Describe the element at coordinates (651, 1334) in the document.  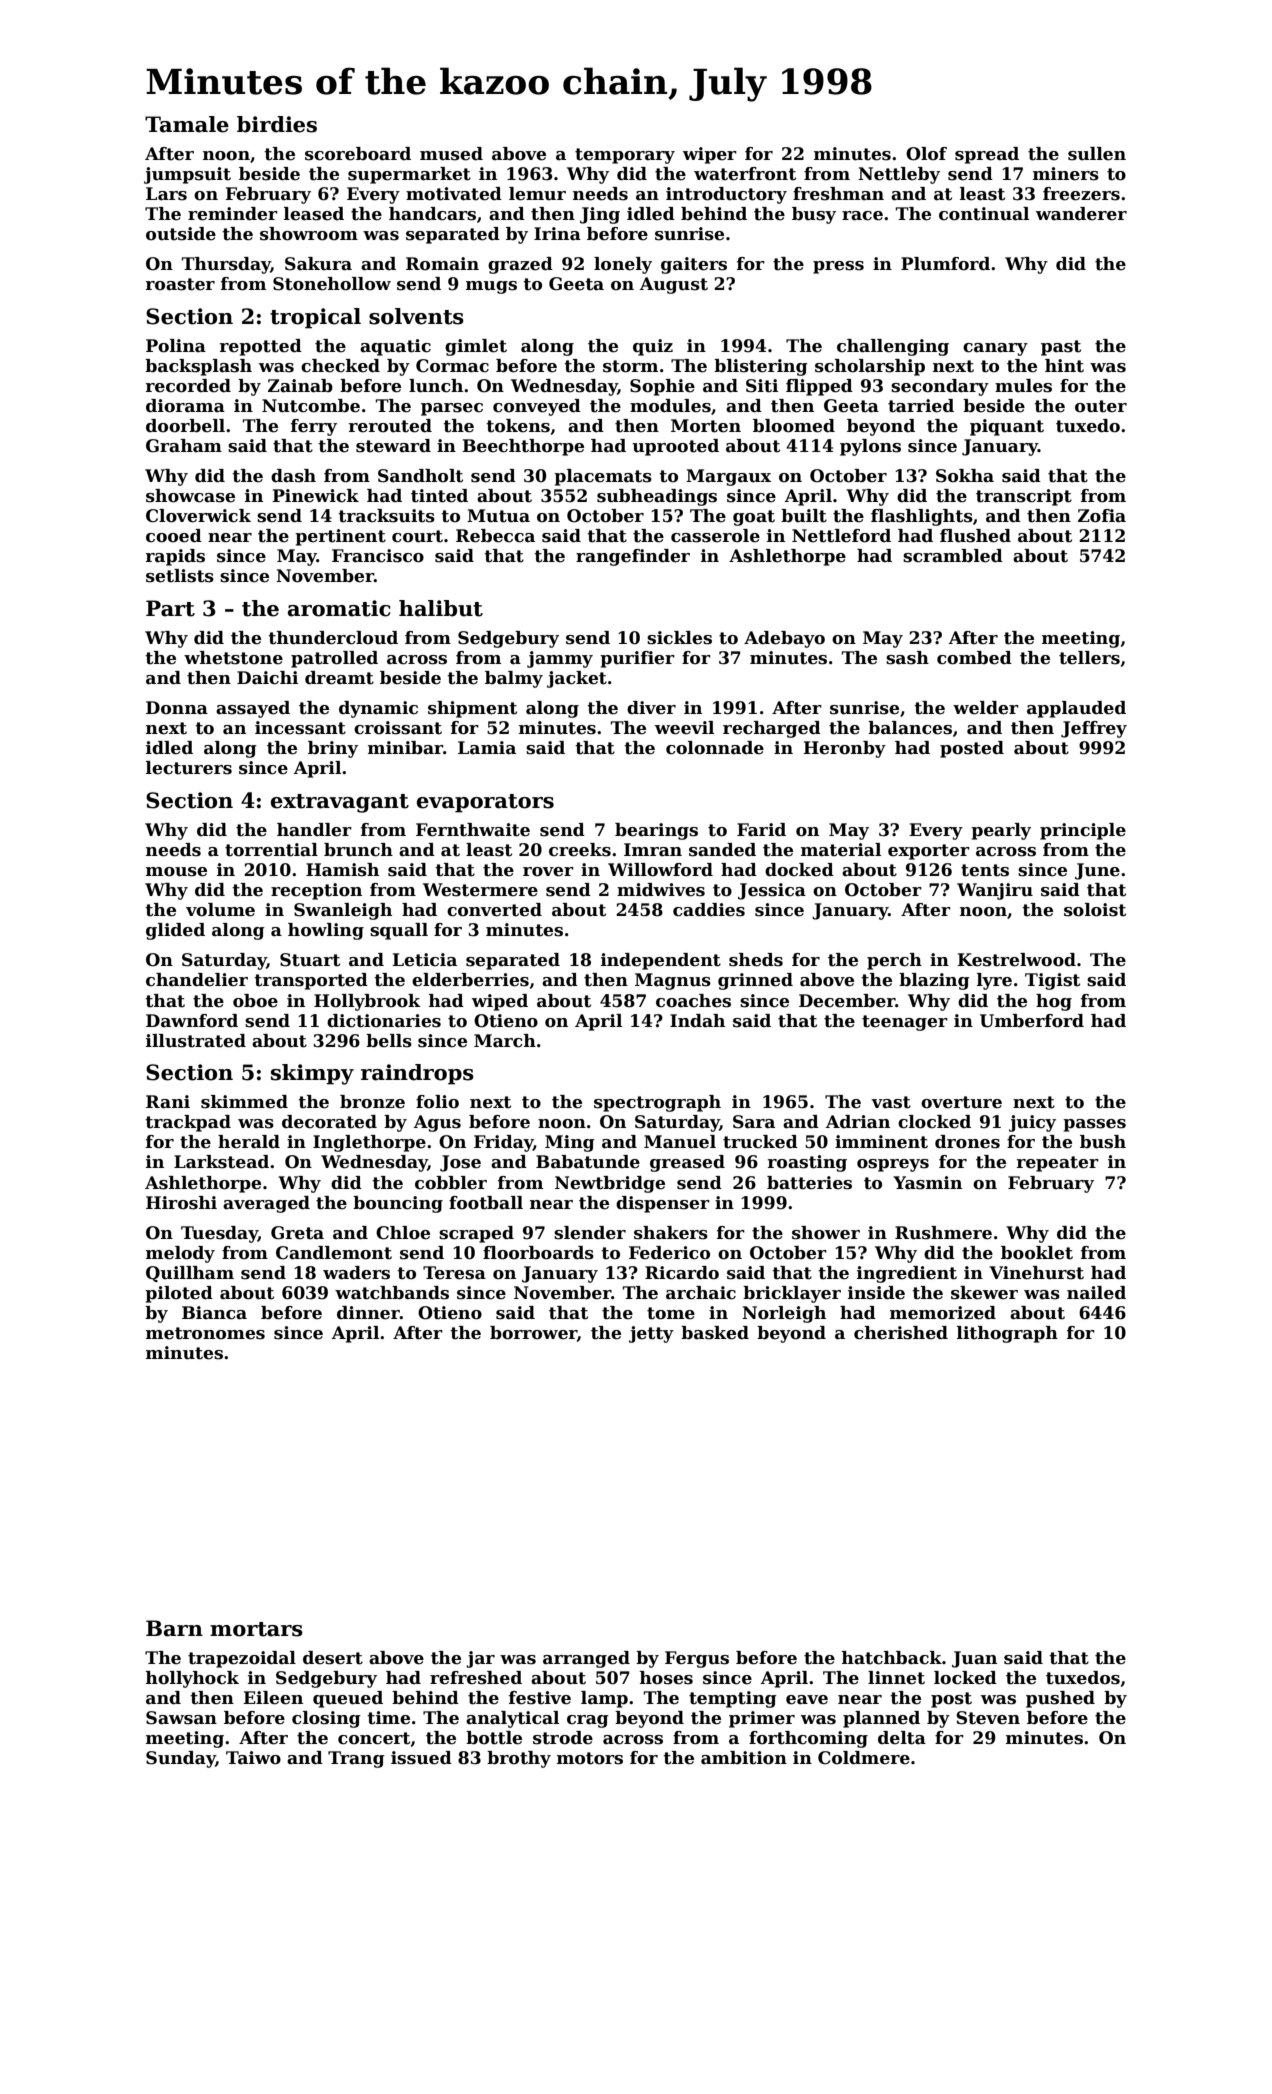
I see `jetty` at that location.
